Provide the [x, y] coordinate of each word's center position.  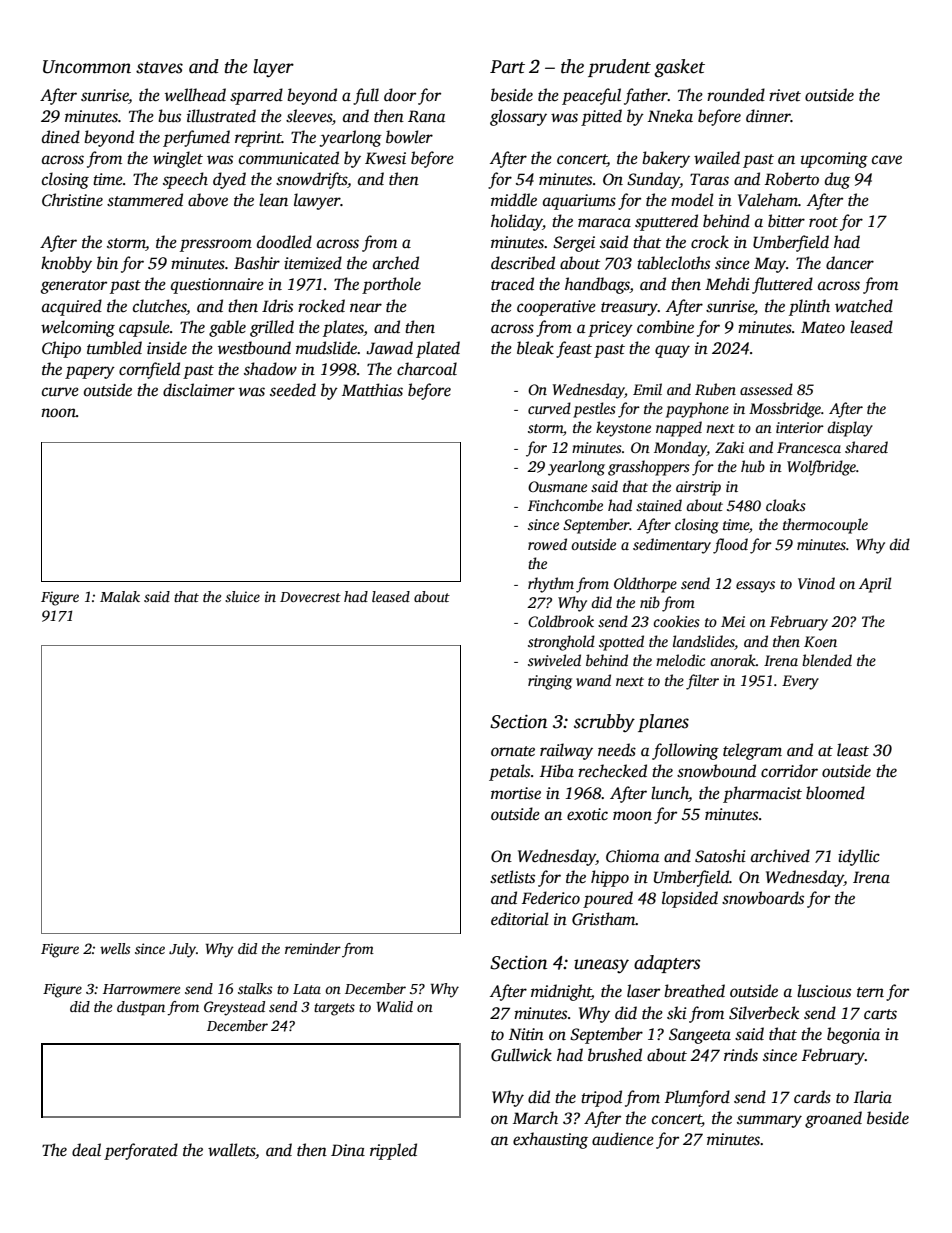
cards [812, 1097]
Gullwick [521, 1055]
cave [887, 160]
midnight [561, 992]
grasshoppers [649, 468]
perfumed [196, 138]
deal [86, 1150]
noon [58, 413]
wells [115, 948]
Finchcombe [565, 505]
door [400, 95]
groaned [833, 1119]
